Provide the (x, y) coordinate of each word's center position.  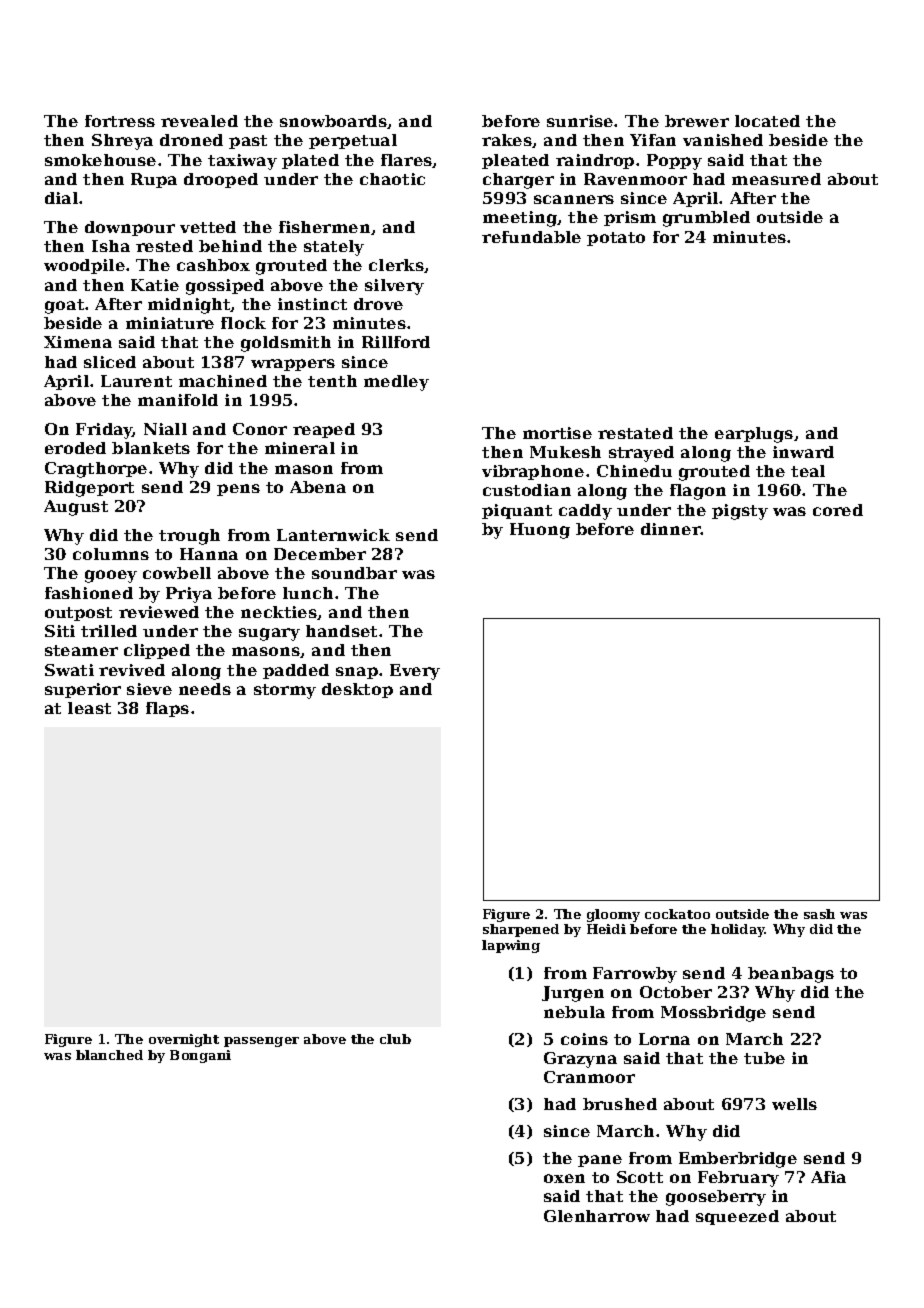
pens (238, 490)
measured (776, 179)
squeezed (737, 1217)
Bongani (200, 1056)
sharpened (521, 930)
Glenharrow (597, 1216)
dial (61, 198)
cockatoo (677, 914)
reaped (324, 430)
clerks (396, 265)
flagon (698, 492)
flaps (167, 709)
